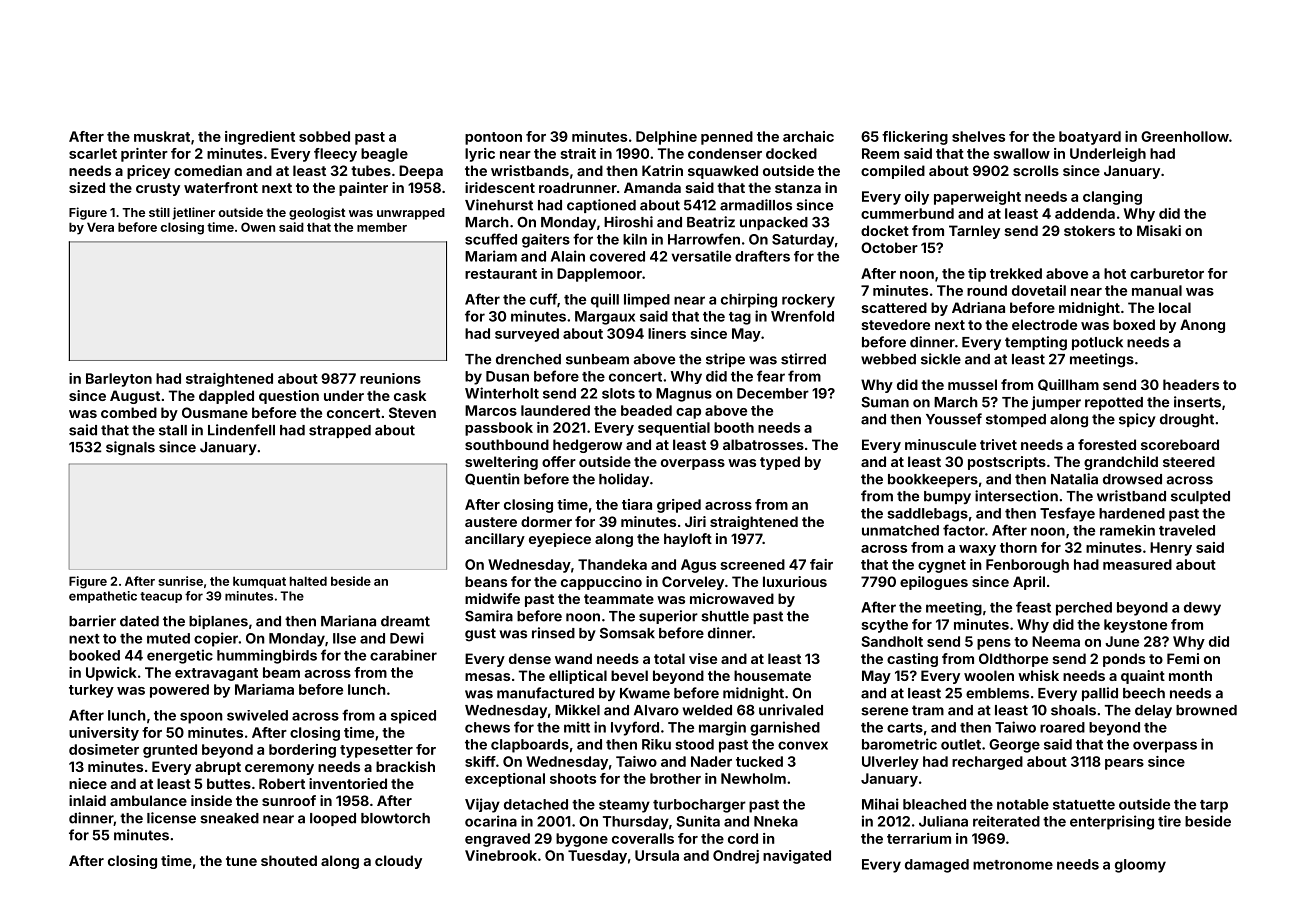  I want to click on dewy, so click(1202, 609).
